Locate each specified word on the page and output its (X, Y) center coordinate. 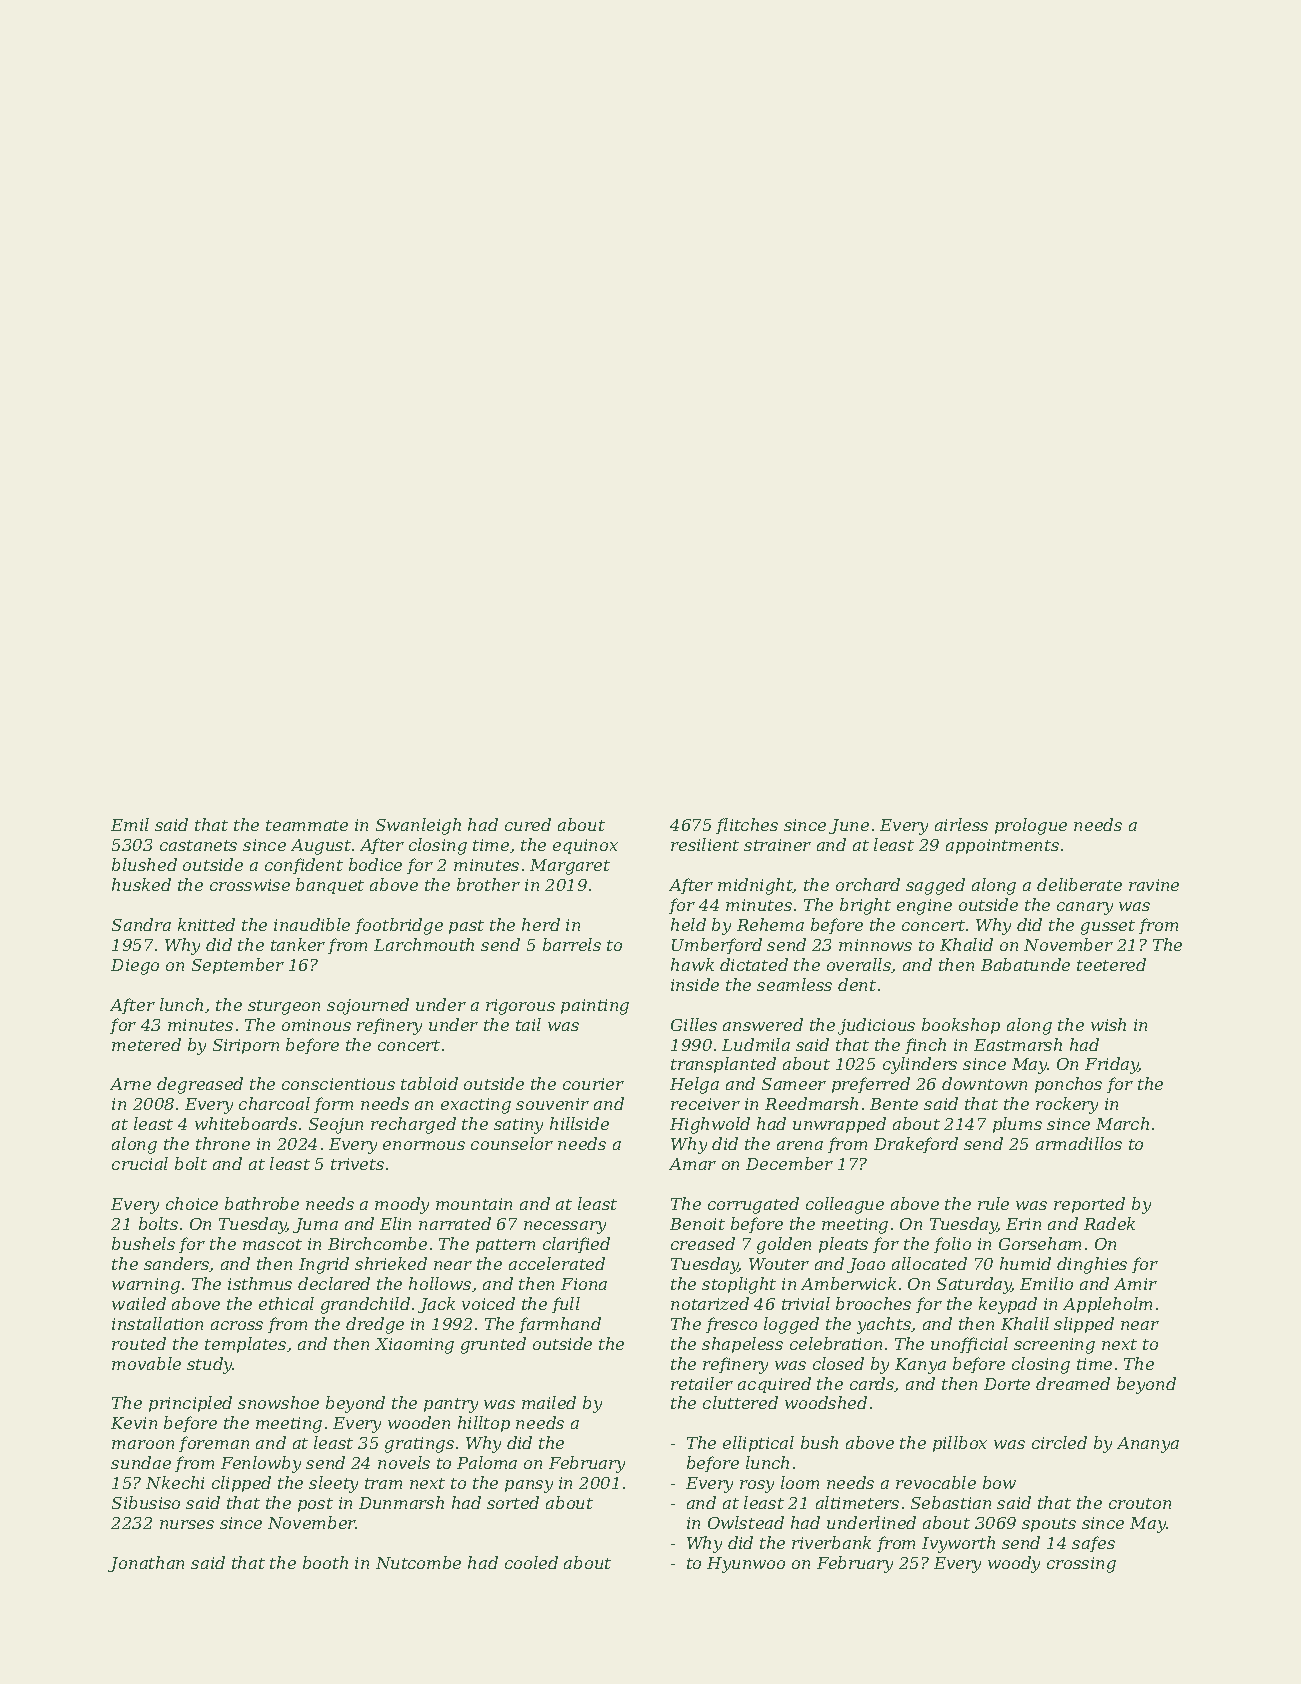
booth (325, 1562)
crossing (1081, 1565)
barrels (572, 944)
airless (961, 824)
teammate (307, 825)
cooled (531, 1562)
